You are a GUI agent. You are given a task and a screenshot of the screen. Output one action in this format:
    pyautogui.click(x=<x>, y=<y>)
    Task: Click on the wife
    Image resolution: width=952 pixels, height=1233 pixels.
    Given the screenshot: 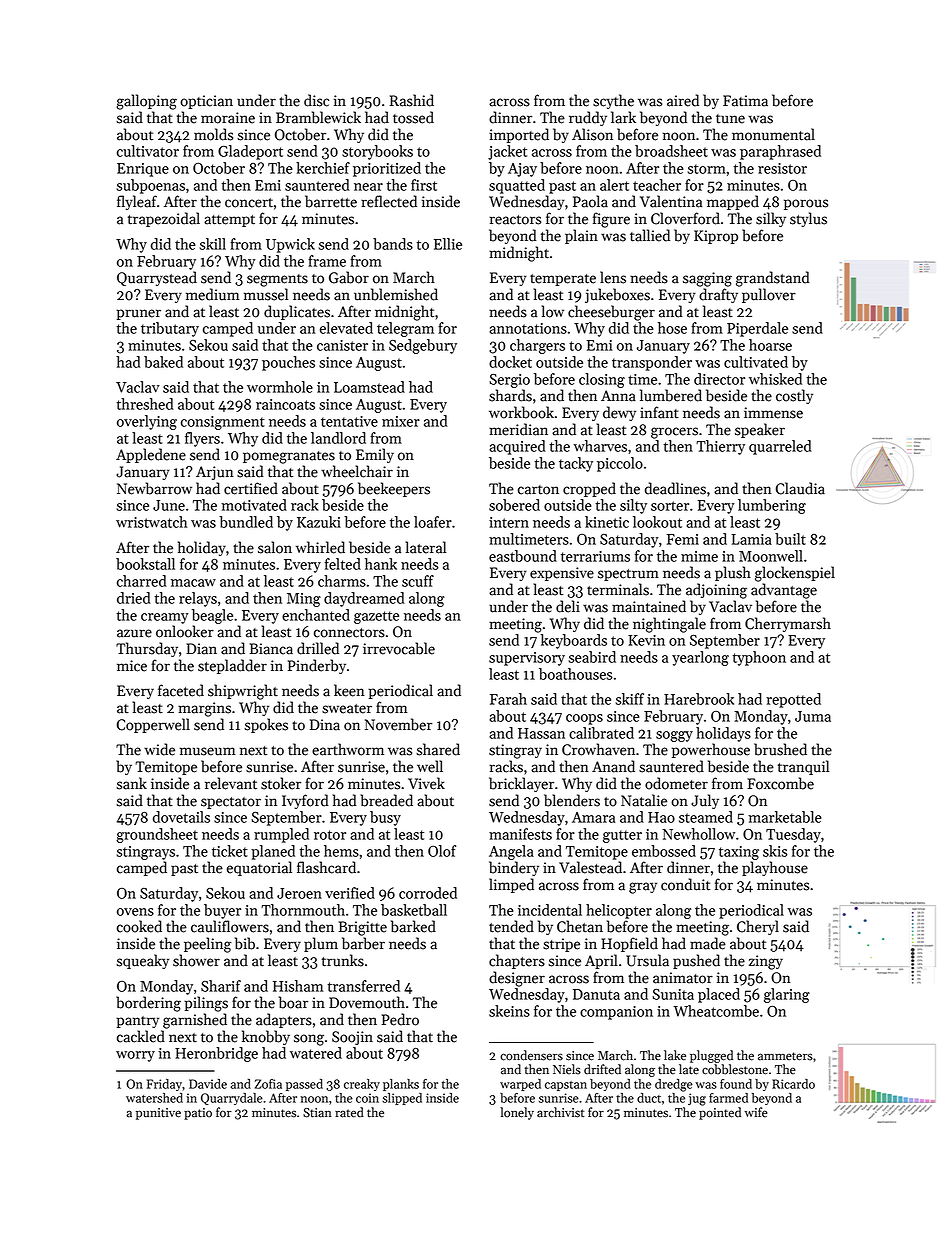 What is the action you would take?
    pyautogui.click(x=756, y=1112)
